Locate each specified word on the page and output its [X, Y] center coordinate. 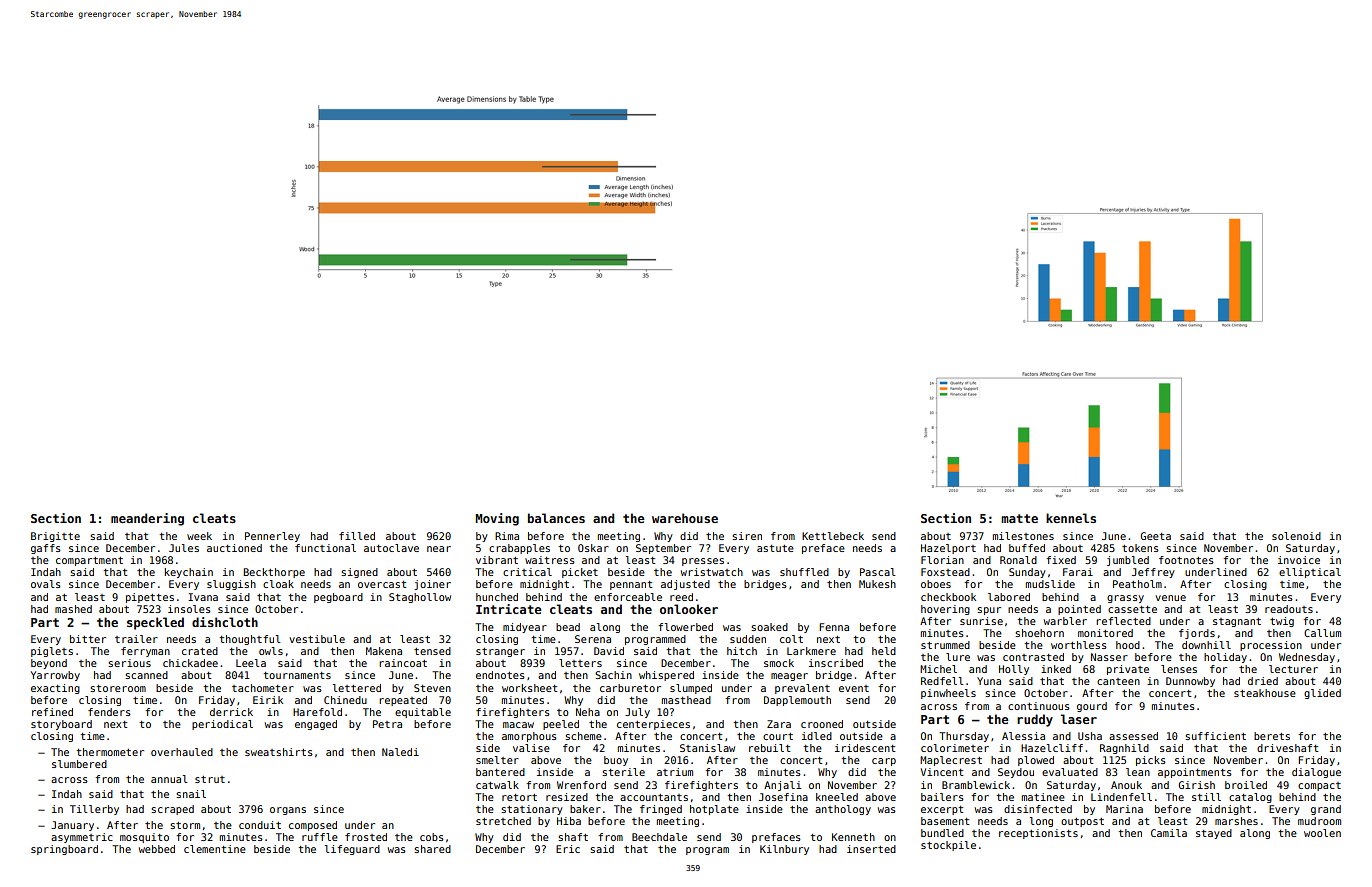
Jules [184, 548]
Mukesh [877, 584]
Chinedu [345, 700]
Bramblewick [976, 785]
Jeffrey [1153, 573]
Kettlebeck [833, 536]
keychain [189, 573]
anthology [843, 810]
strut [210, 779]
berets [1272, 736]
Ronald [1018, 560]
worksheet [529, 688]
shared [432, 849]
